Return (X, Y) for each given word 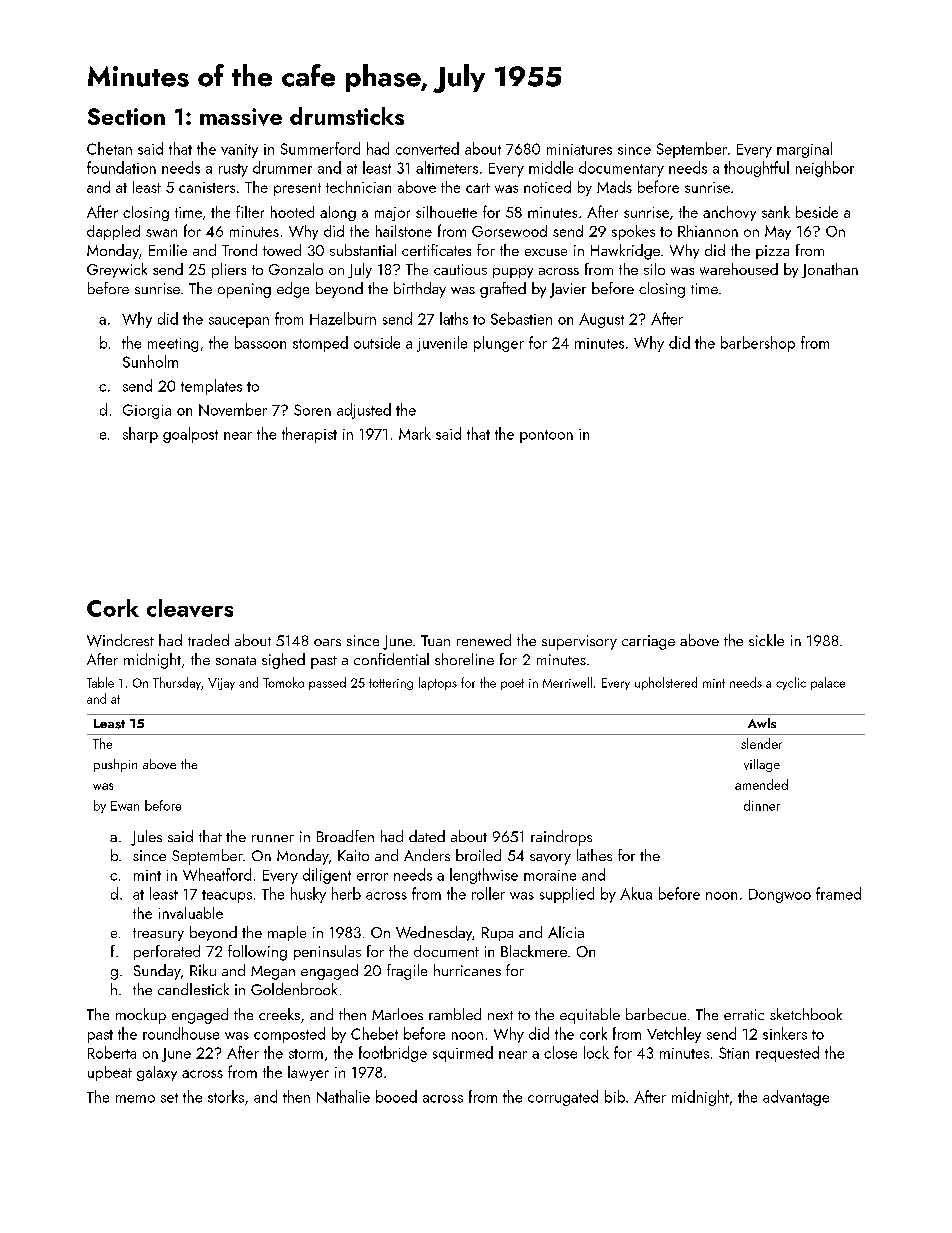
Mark (415, 433)
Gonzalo (296, 269)
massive (241, 117)
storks (226, 1096)
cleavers (190, 608)
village (762, 765)
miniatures (579, 149)
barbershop (758, 344)
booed (396, 1096)
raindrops (561, 838)
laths (454, 318)
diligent (327, 876)
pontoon (546, 436)
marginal (804, 150)
